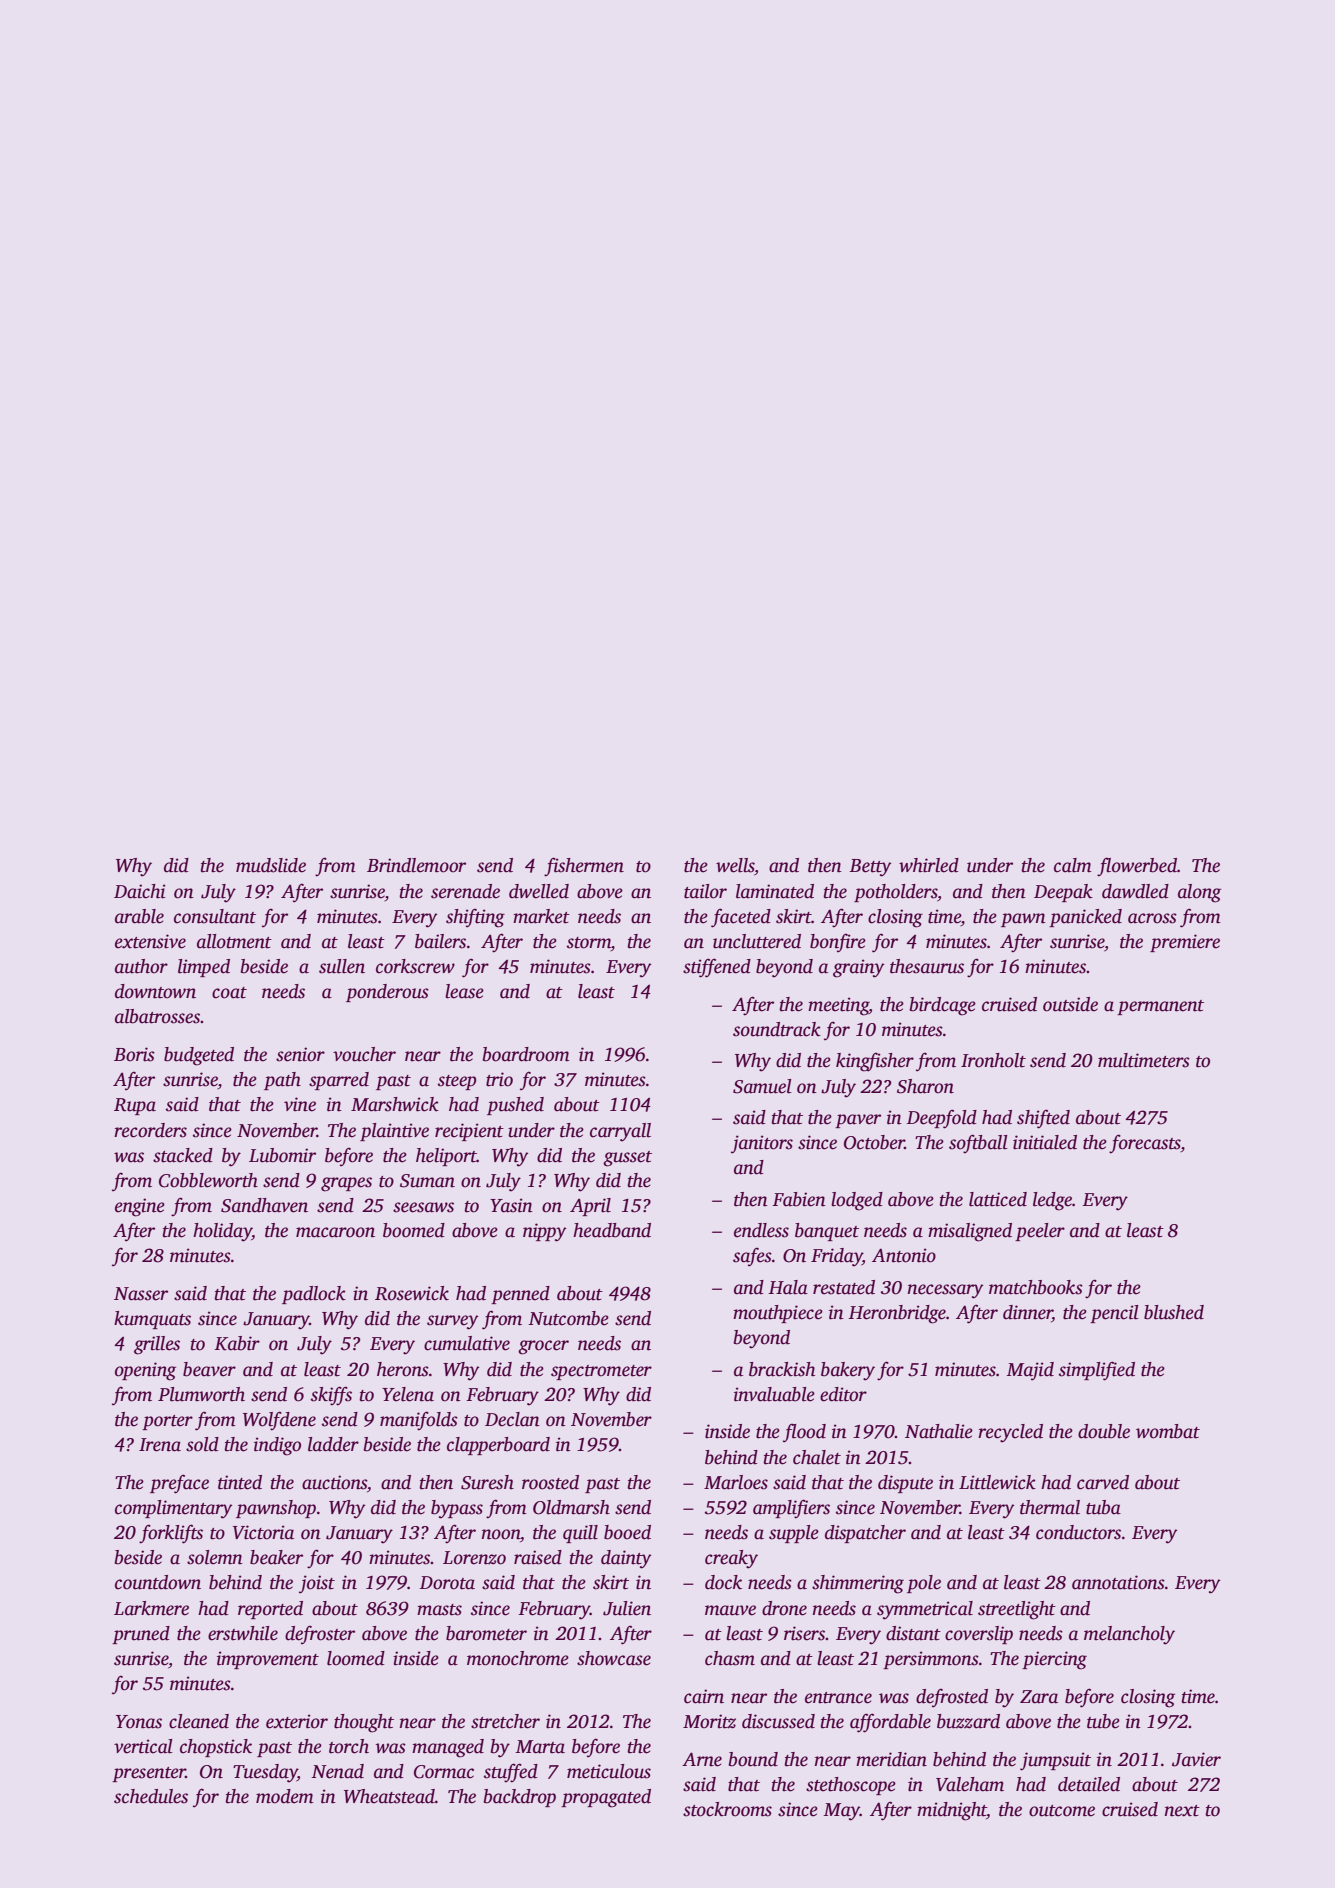 This document has height=1888, width=1335. Describe the element at coordinates (1040, 1232) in the document. I see `peeler` at that location.
